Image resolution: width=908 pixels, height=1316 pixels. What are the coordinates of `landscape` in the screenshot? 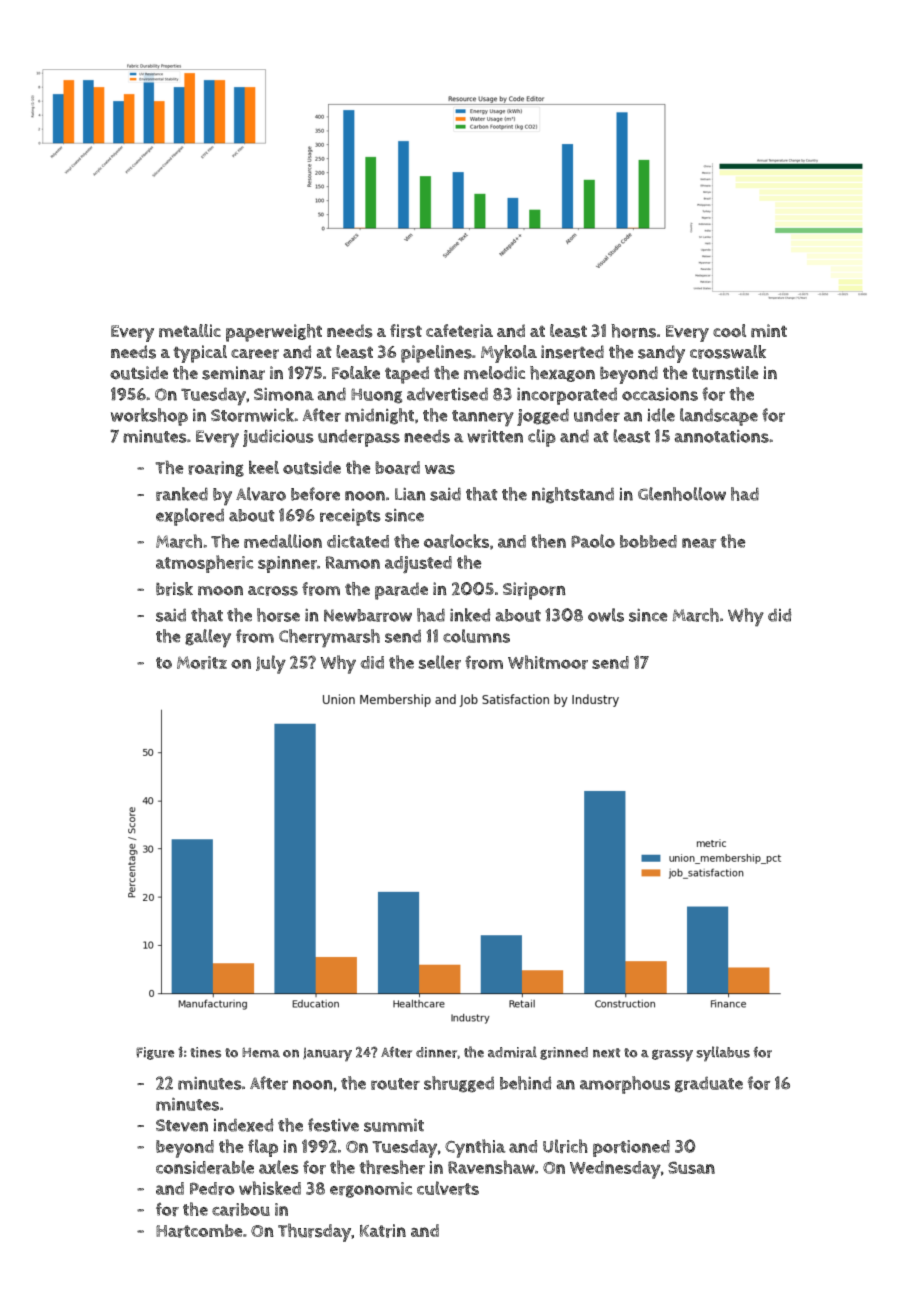 It's located at (719, 417).
